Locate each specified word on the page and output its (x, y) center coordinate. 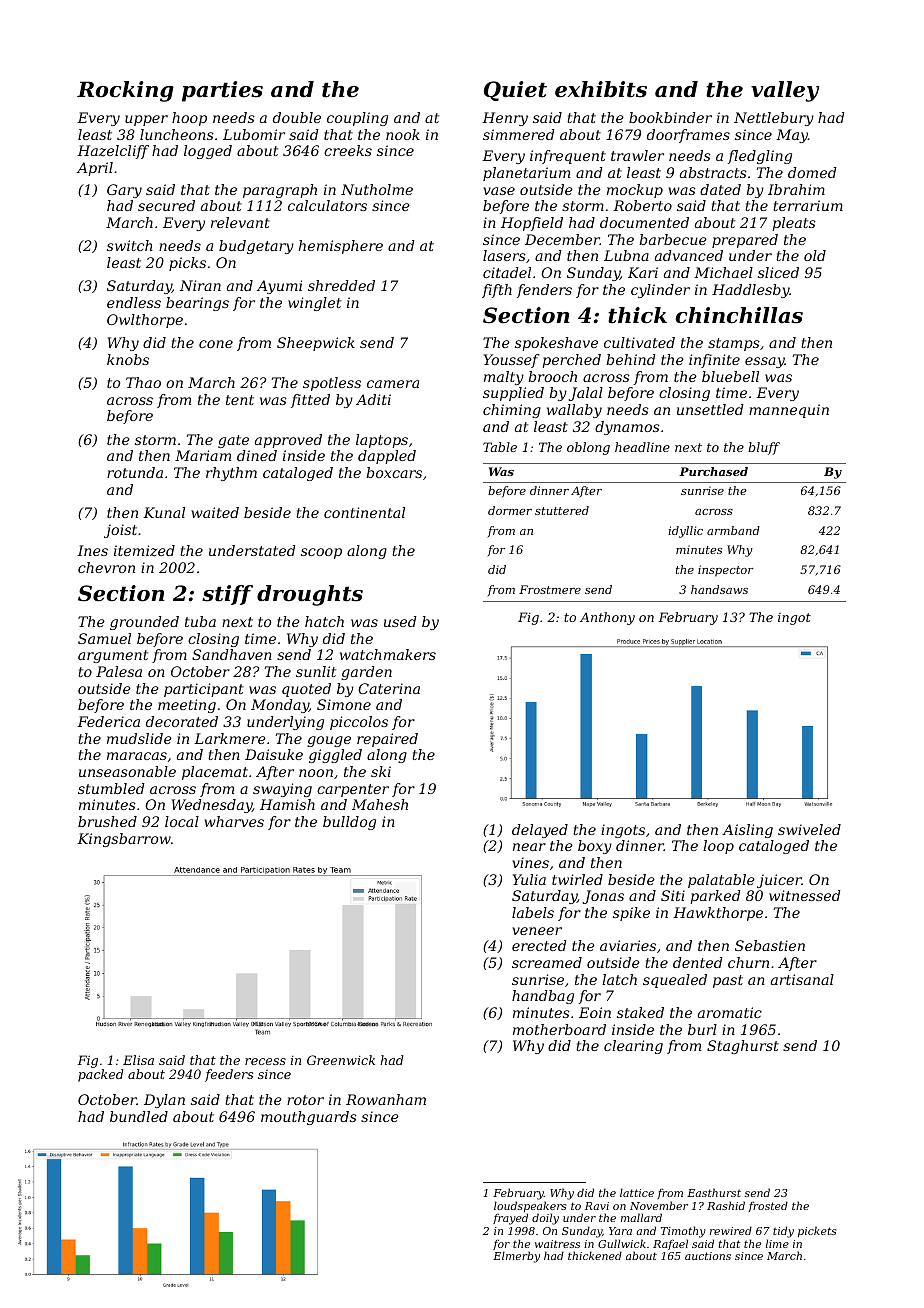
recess (265, 1061)
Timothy (683, 1232)
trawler (637, 155)
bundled (139, 1116)
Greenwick (341, 1060)
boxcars (394, 472)
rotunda (135, 472)
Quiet (515, 91)
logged (208, 152)
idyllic (685, 532)
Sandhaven (232, 654)
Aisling (747, 831)
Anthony (607, 618)
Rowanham (386, 1099)
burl (702, 1029)
